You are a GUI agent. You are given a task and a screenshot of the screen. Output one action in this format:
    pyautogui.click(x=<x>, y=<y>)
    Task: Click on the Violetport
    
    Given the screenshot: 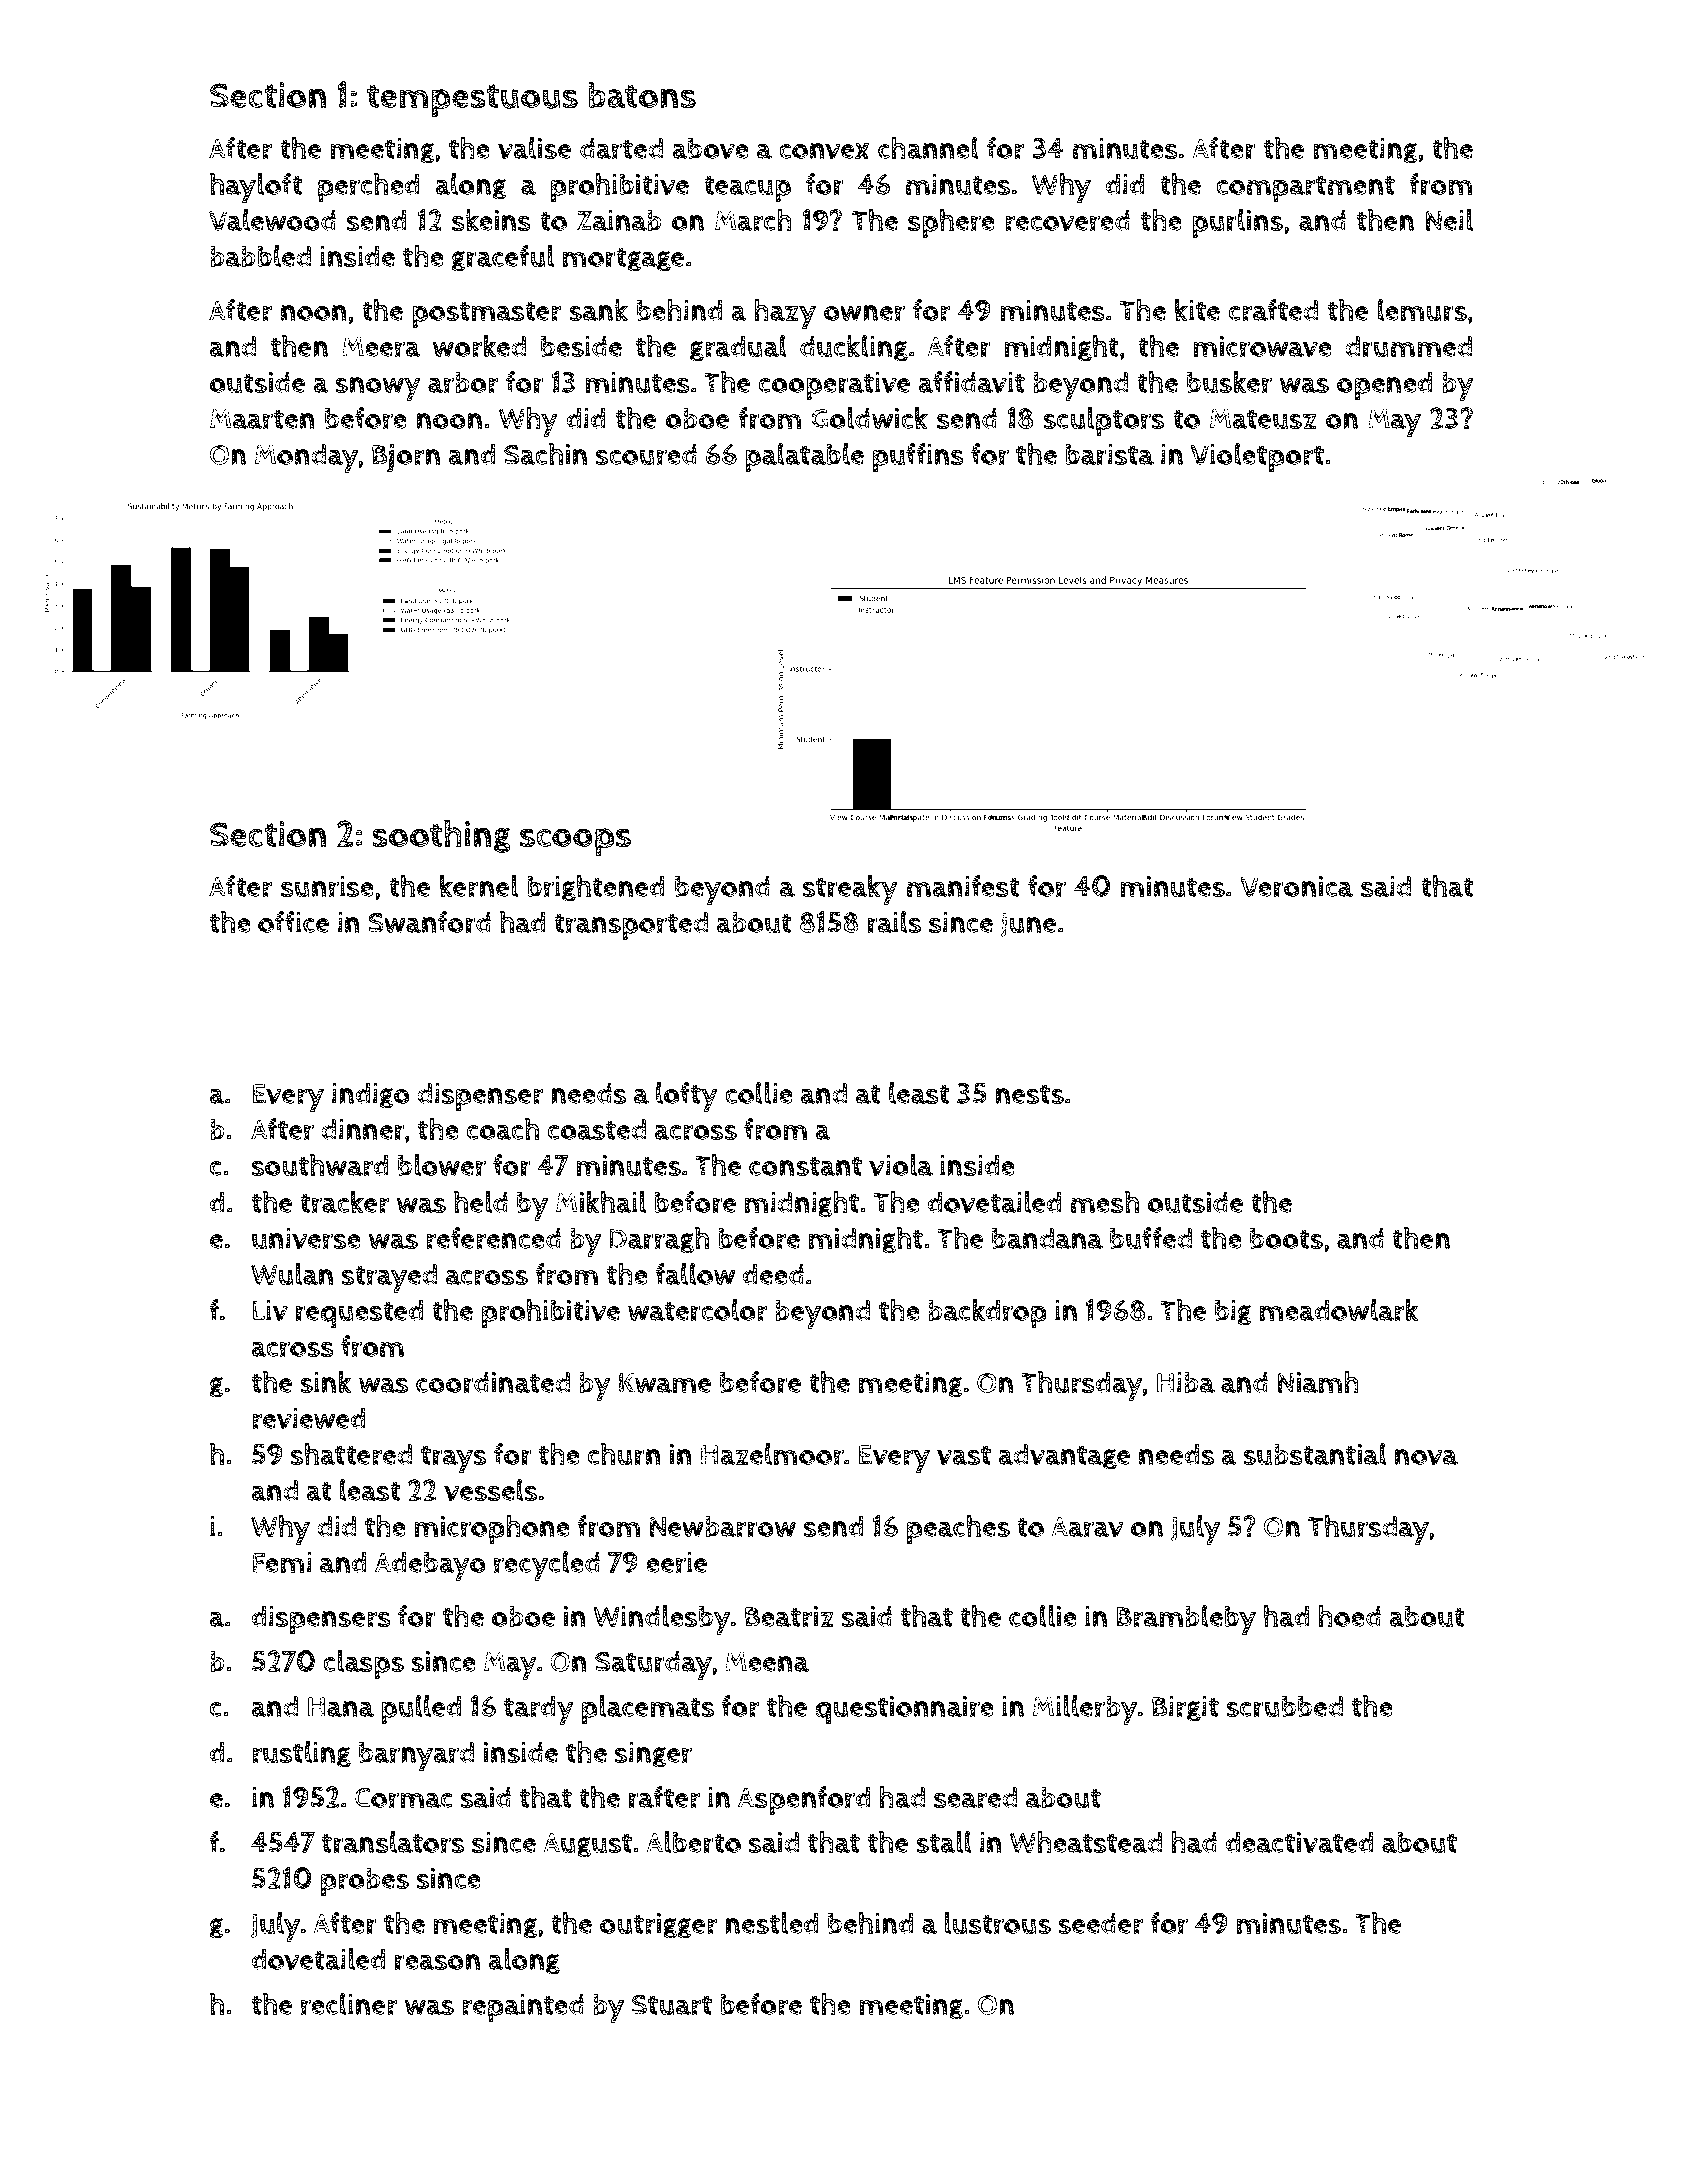 What is the action you would take?
    pyautogui.click(x=1257, y=457)
